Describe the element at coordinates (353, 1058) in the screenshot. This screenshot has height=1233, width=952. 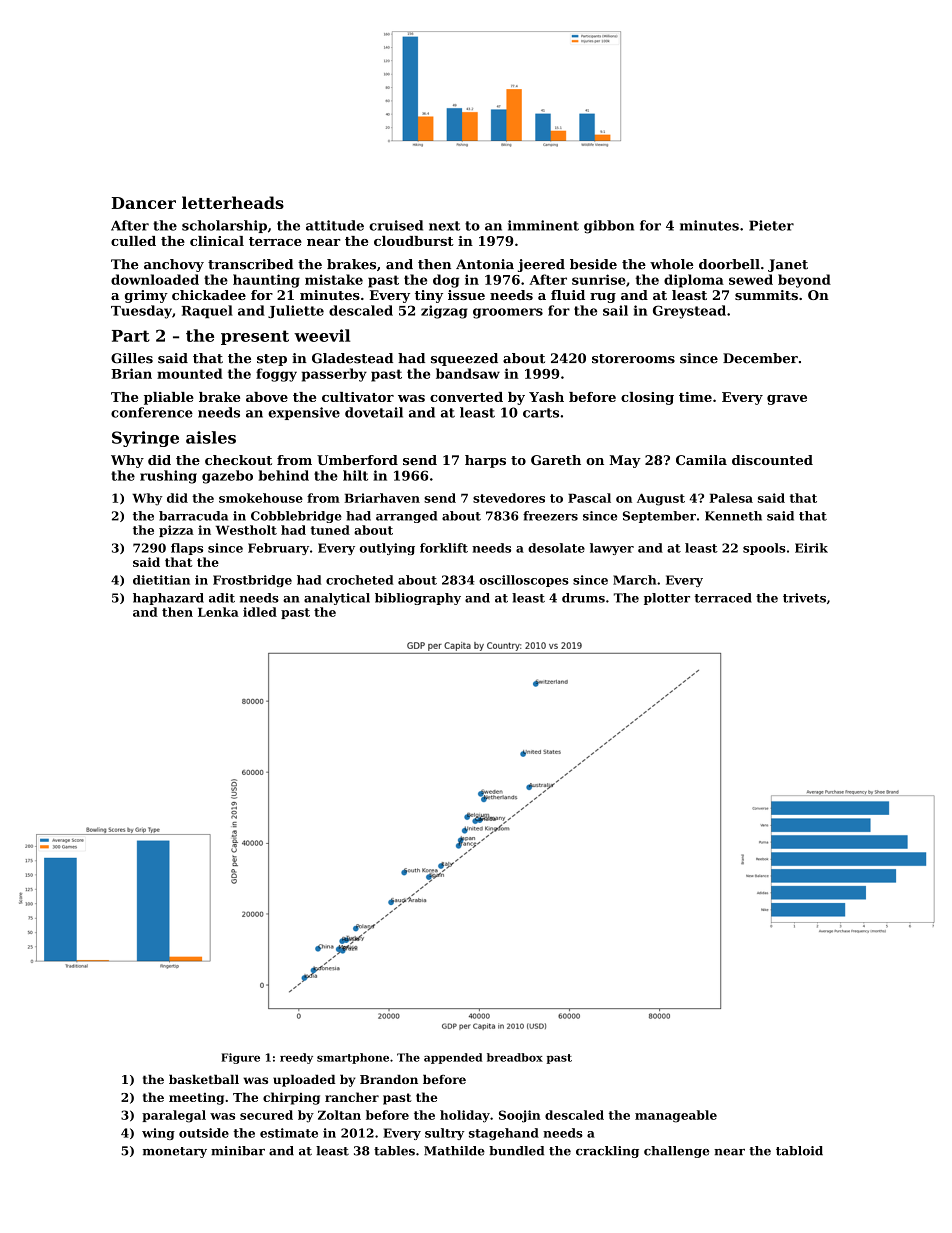
I see `smartphone` at that location.
